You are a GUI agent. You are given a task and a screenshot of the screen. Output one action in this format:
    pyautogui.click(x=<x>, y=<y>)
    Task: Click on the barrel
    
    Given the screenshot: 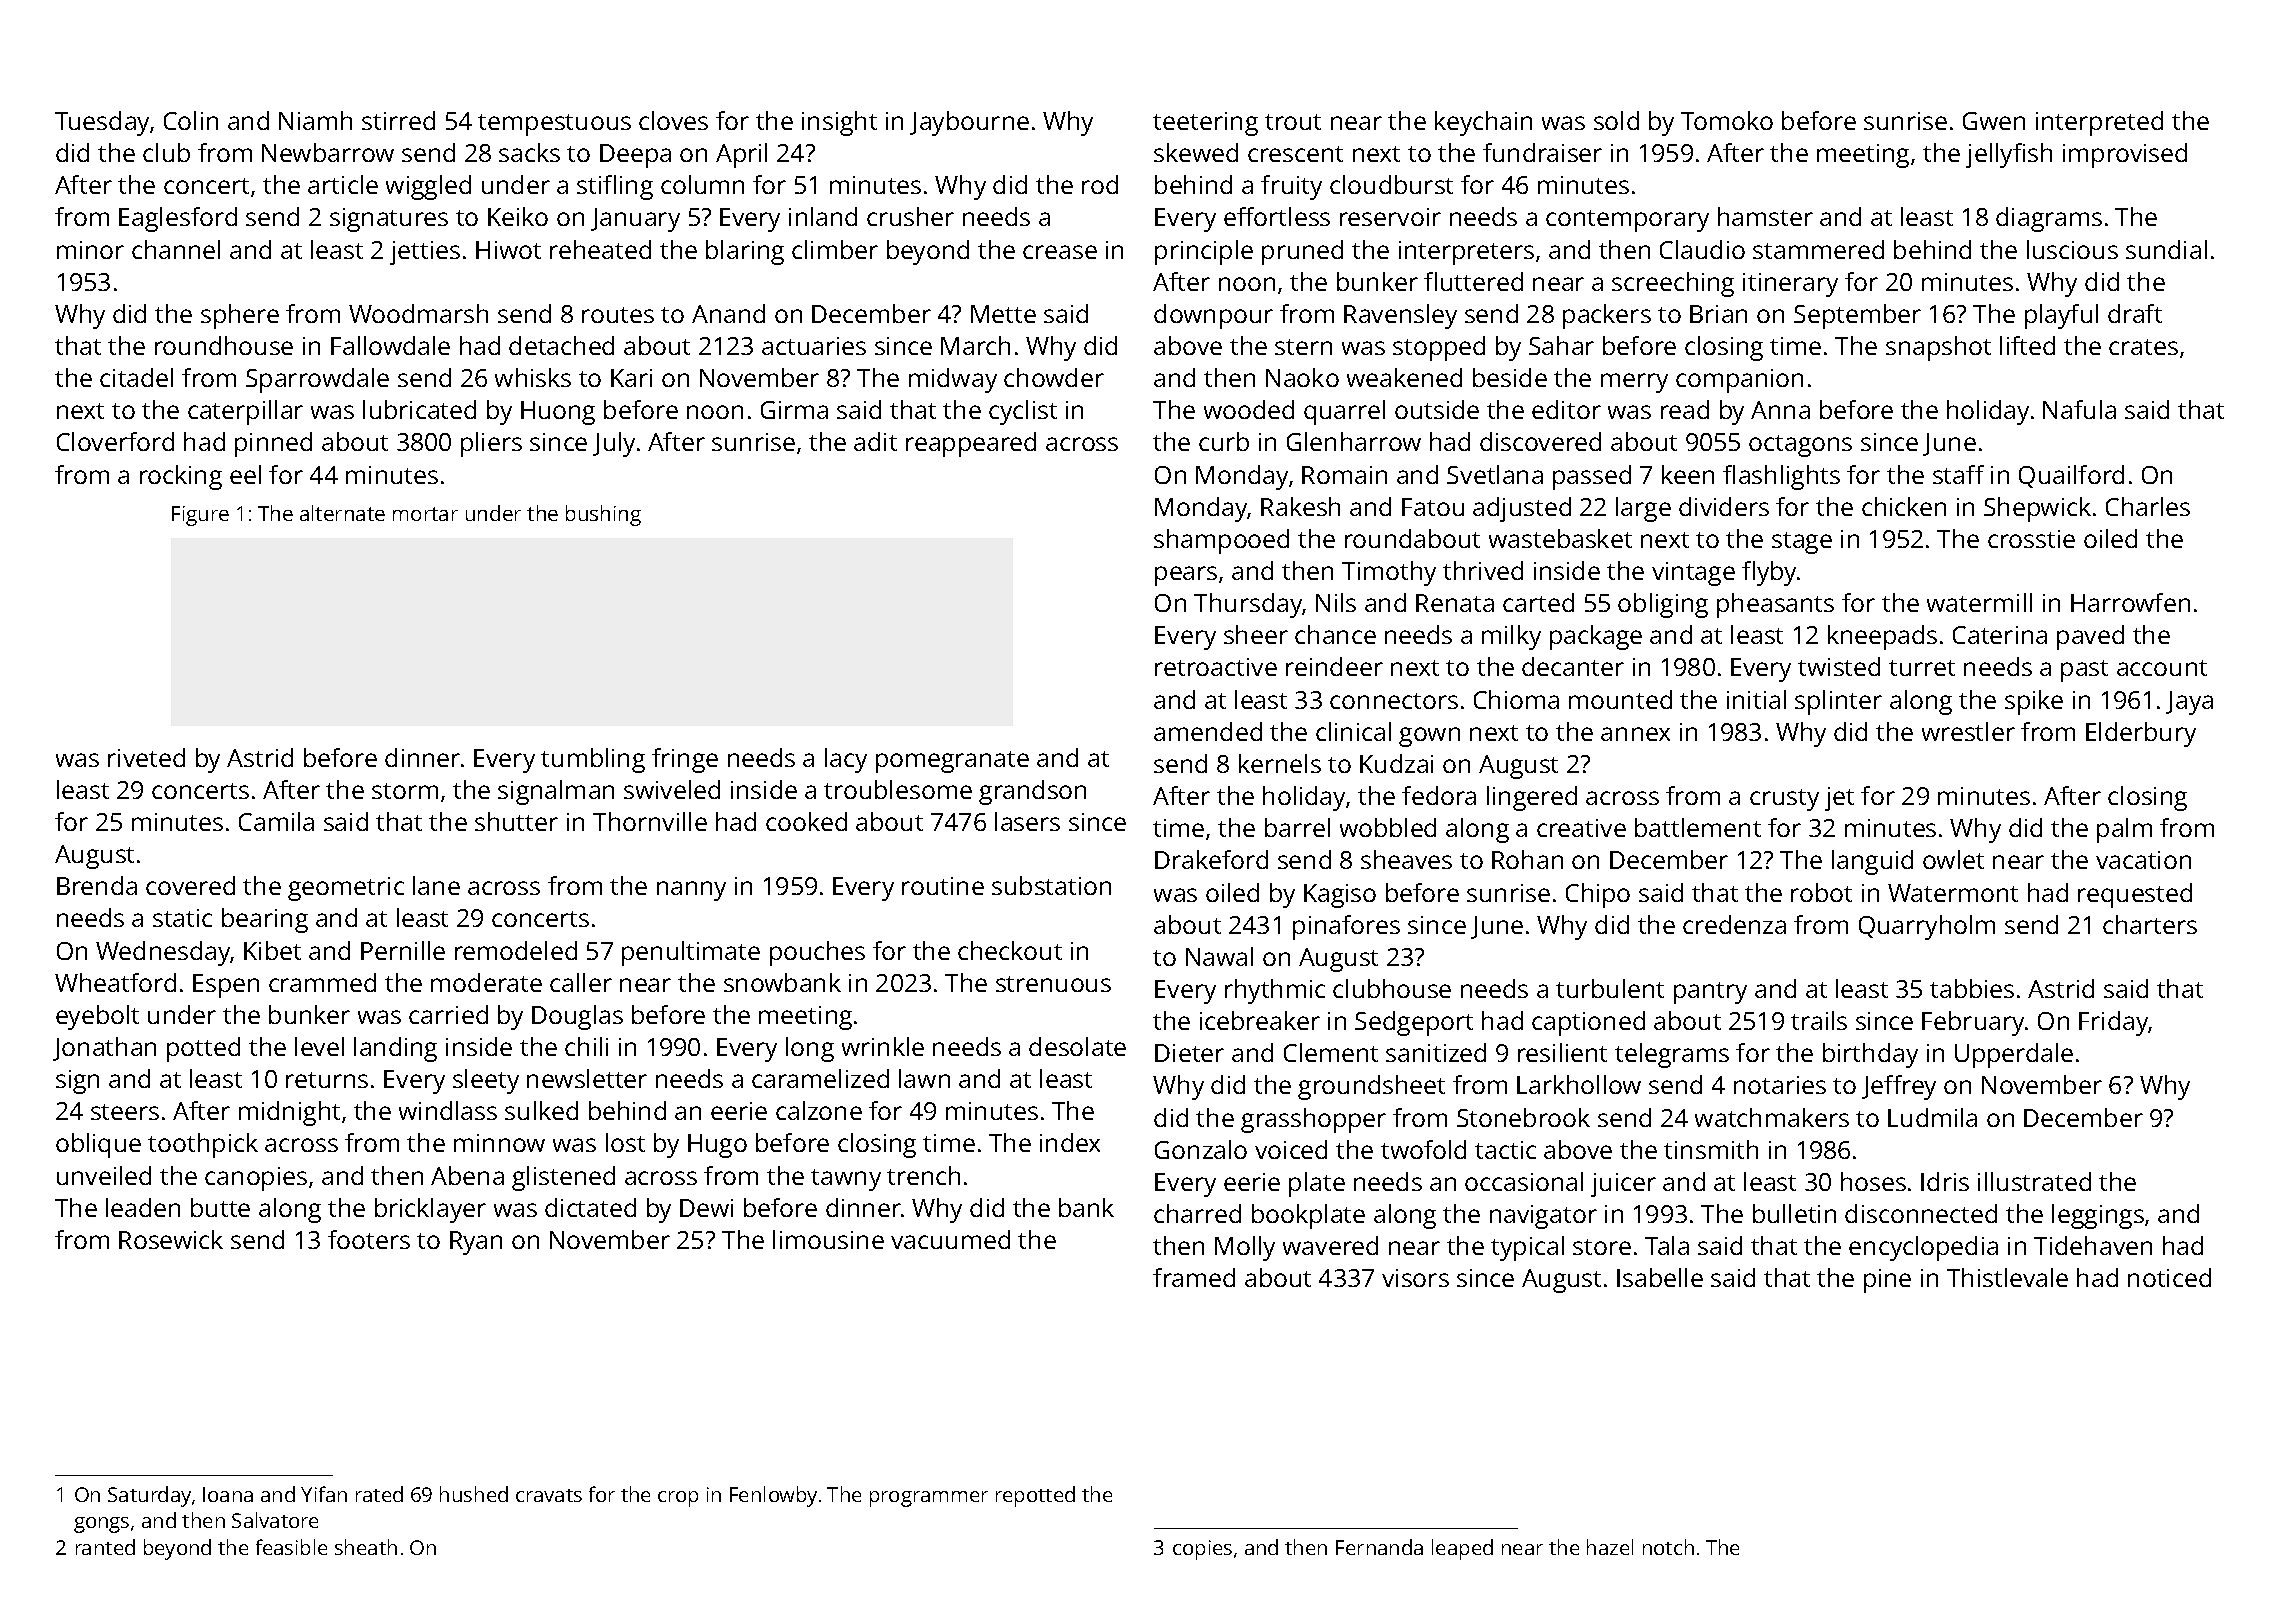 What is the action you would take?
    pyautogui.click(x=1297, y=827)
